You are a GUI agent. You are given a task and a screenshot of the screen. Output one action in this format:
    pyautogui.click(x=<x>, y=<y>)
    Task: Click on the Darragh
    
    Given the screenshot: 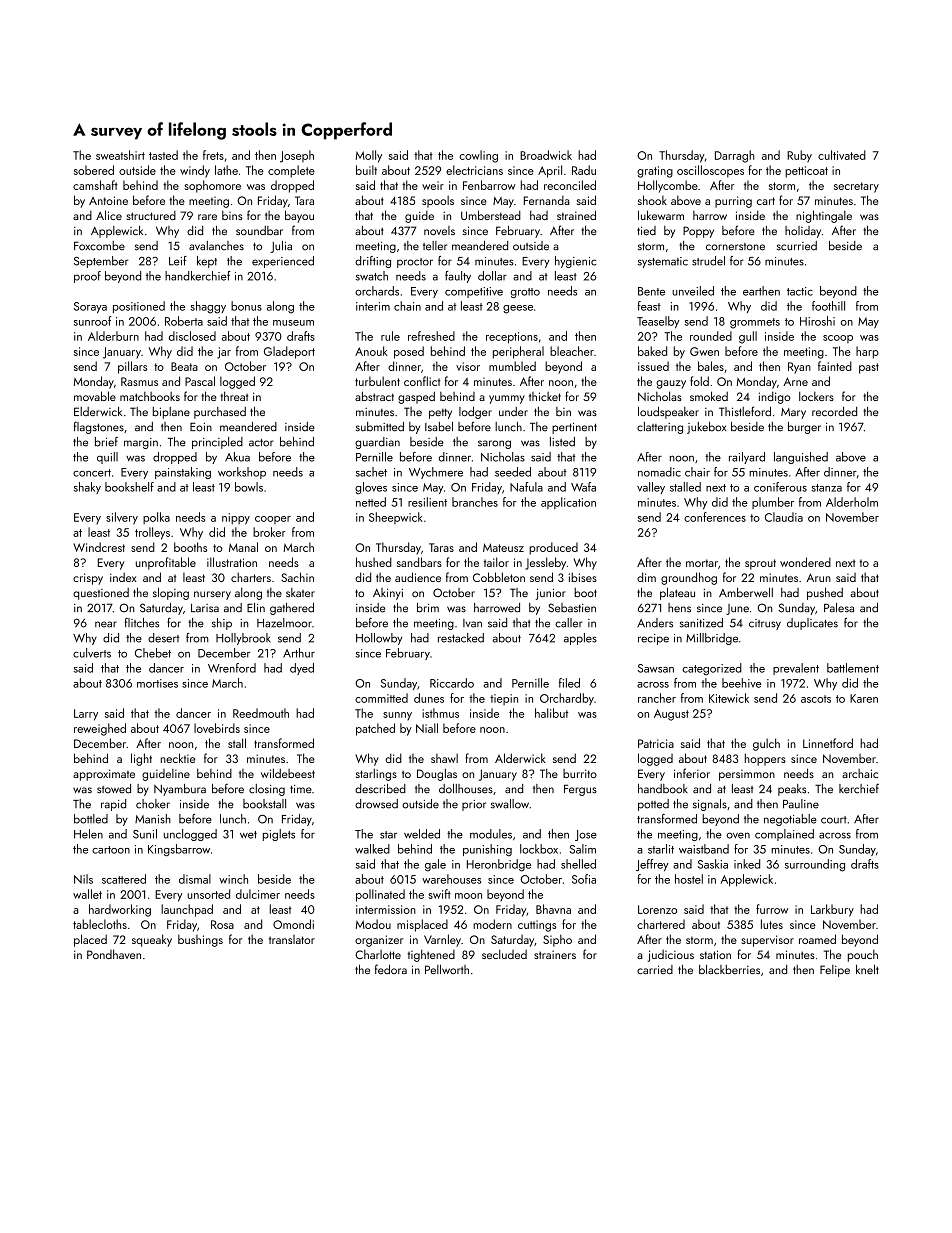 What is the action you would take?
    pyautogui.click(x=734, y=156)
